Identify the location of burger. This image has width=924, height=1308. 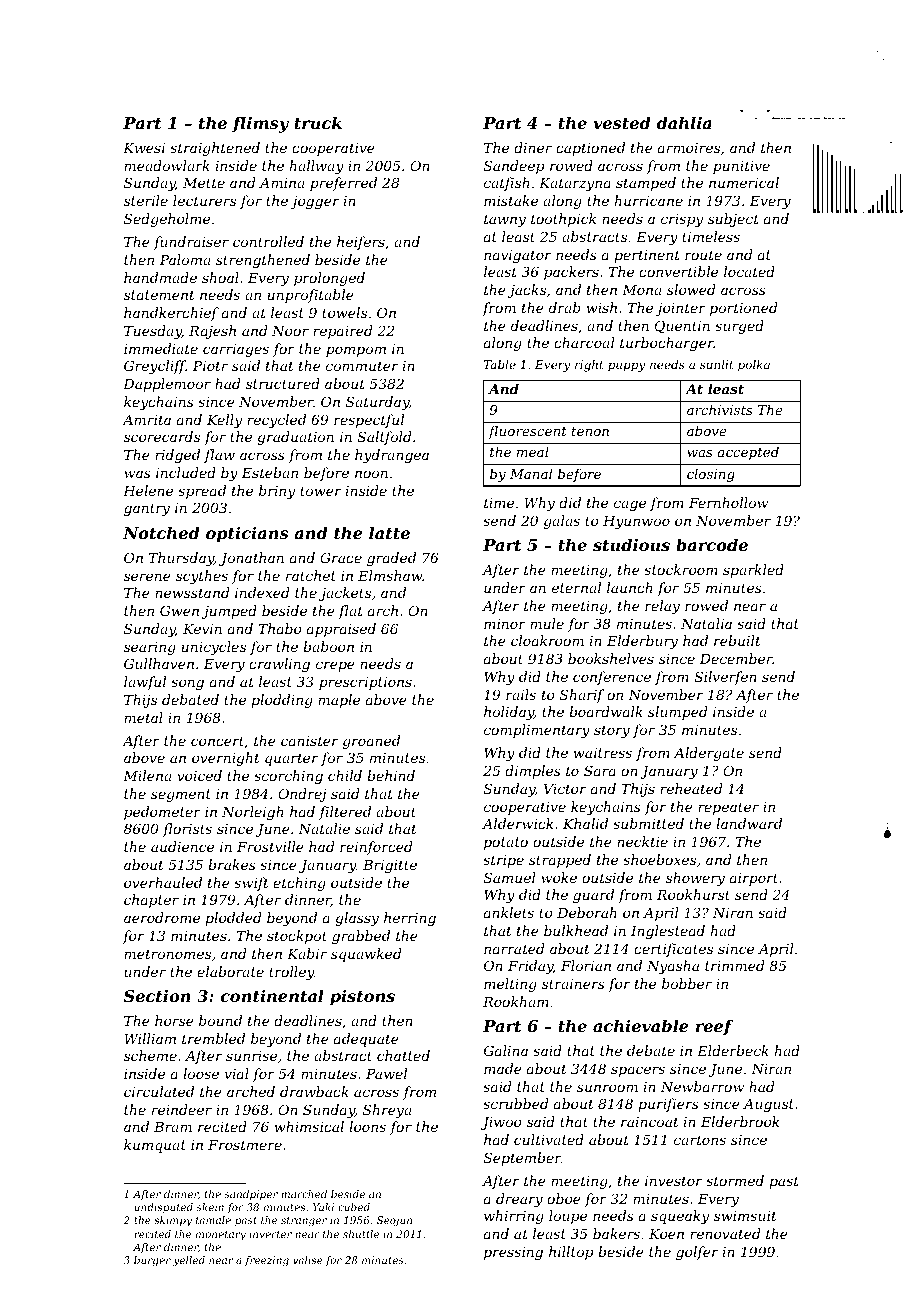
(152, 1261).
